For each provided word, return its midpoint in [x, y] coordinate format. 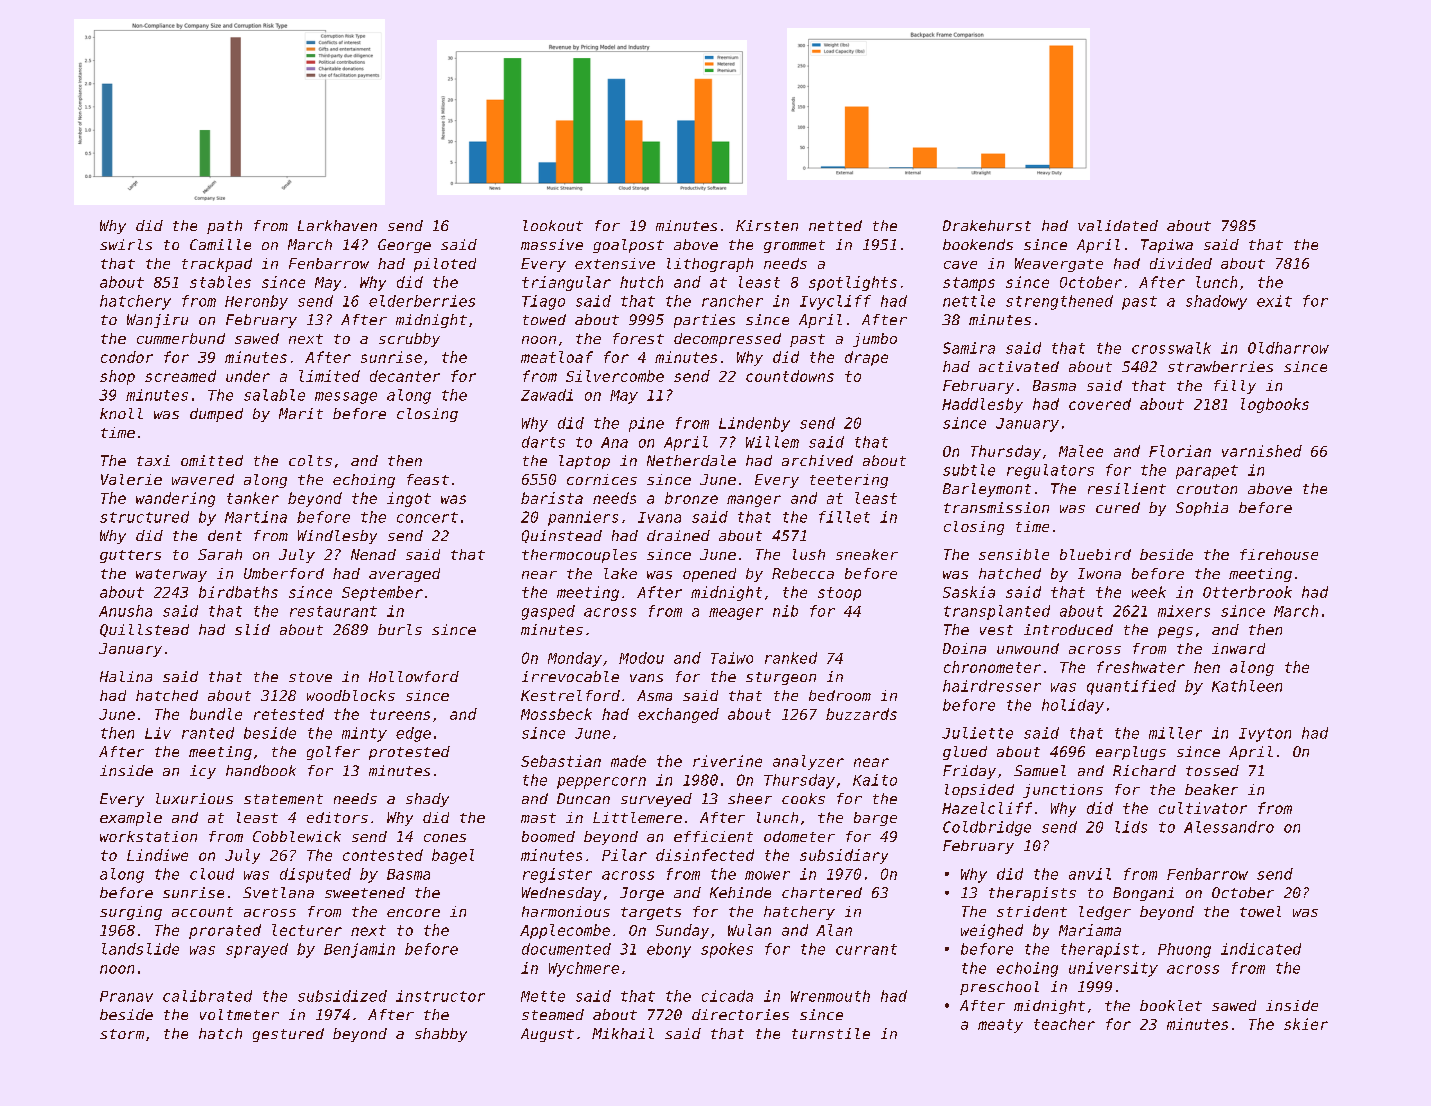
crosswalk [1171, 348]
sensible [1014, 554]
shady [427, 800]
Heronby [256, 302]
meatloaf [557, 357]
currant [866, 949]
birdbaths [238, 592]
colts [310, 460]
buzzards [861, 714]
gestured [288, 1035]
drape [866, 358]
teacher [1064, 1024]
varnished [1262, 451]
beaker [1211, 789]
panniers [583, 518]
